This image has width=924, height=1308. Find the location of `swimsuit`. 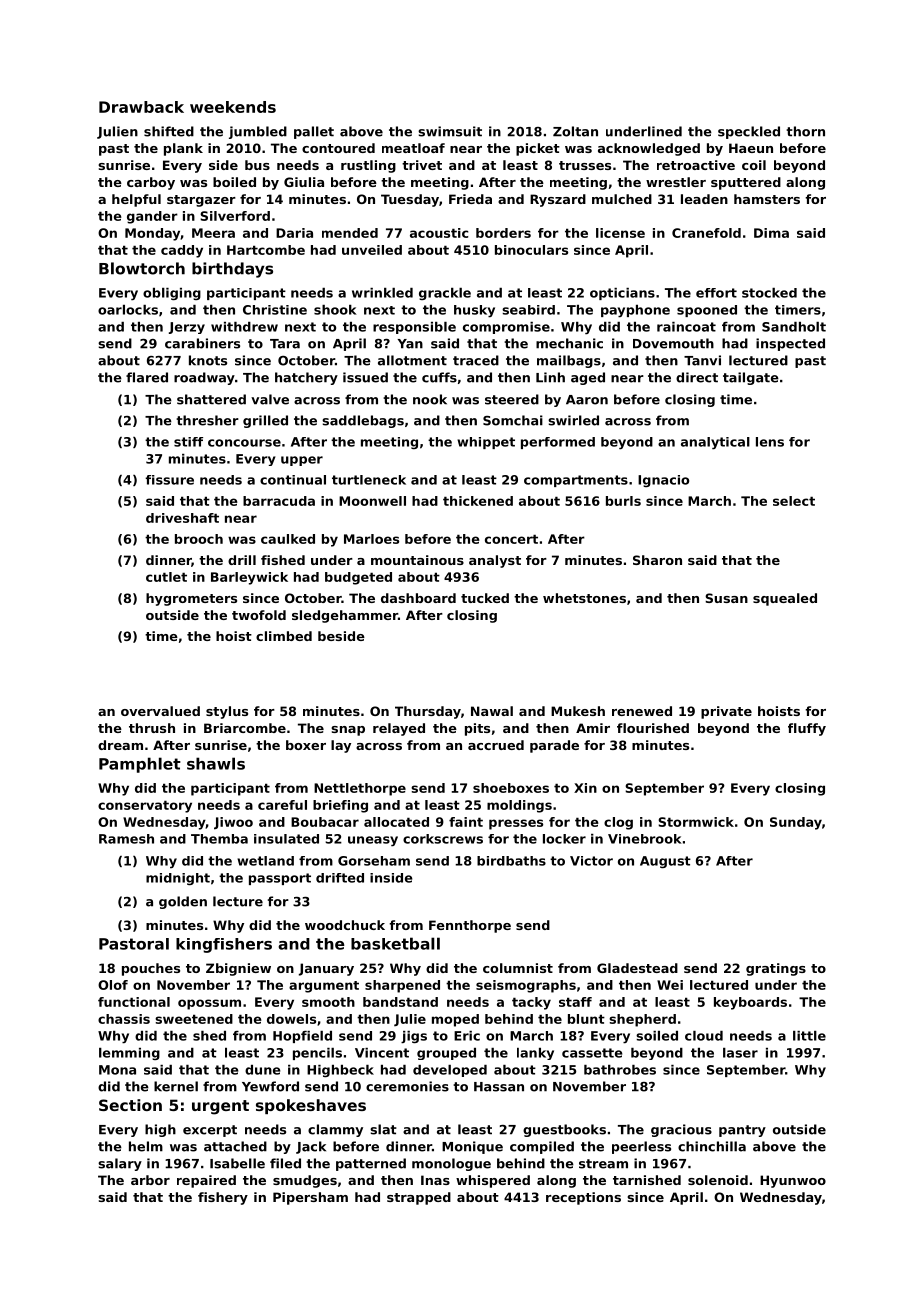

swimsuit is located at coordinates (450, 131).
